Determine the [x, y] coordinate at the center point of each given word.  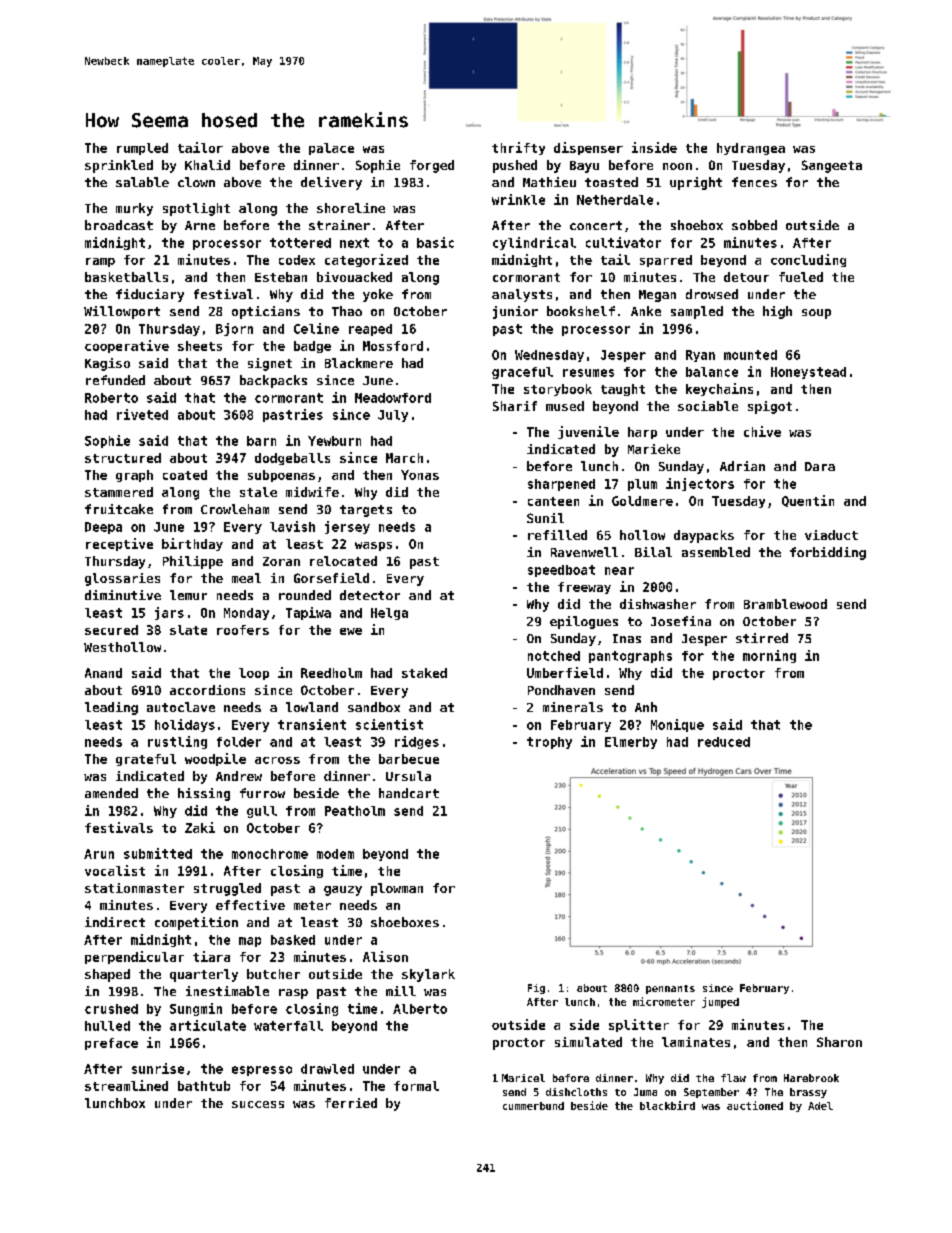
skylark [428, 975]
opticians [266, 312]
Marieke [654, 449]
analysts [522, 295]
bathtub [204, 1086]
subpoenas [281, 476]
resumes [588, 373]
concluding [808, 260]
